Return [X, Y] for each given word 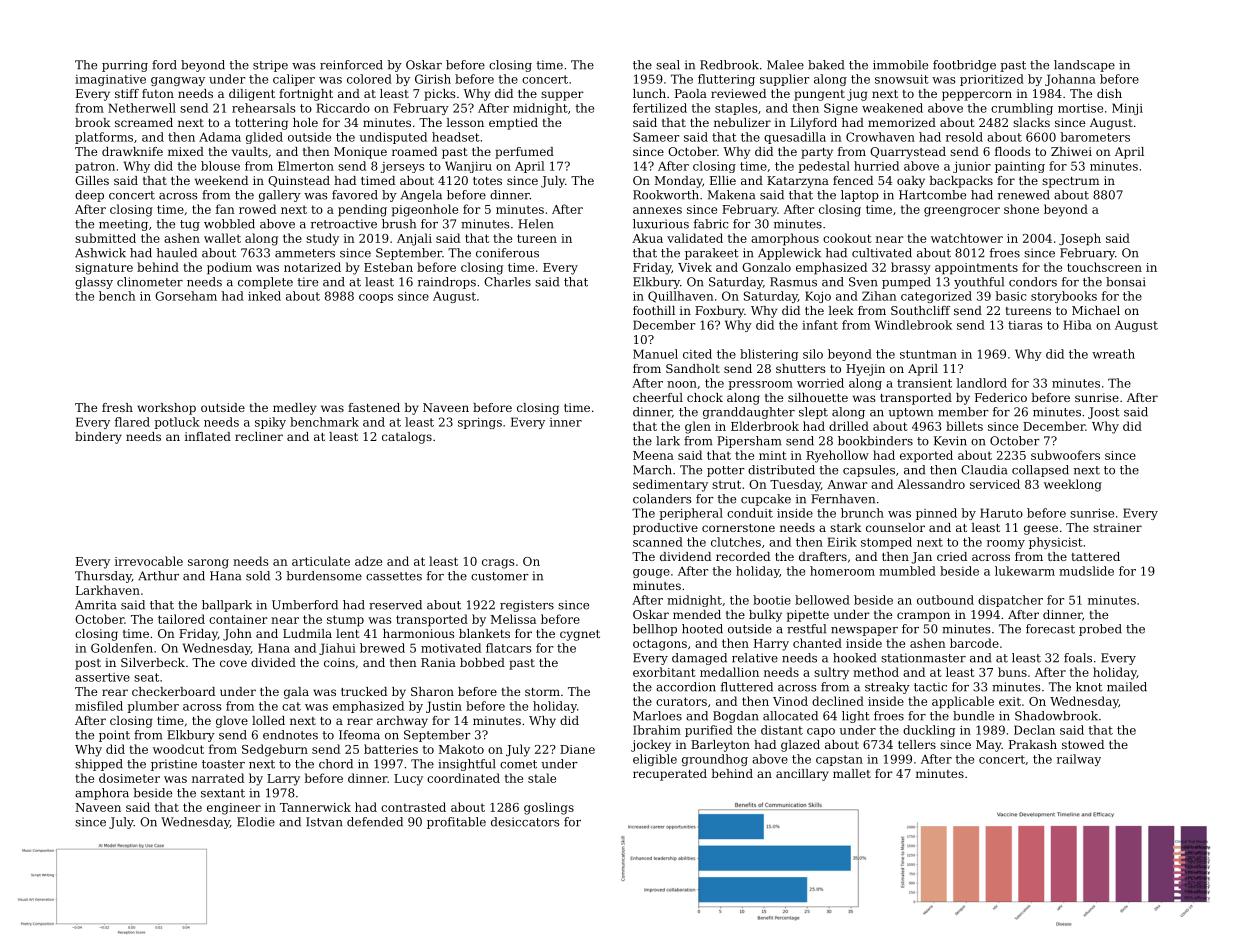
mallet [852, 773]
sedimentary [670, 485]
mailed [1127, 687]
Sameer [656, 137]
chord [336, 764]
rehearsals [264, 108]
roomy [1006, 544]
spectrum [1070, 182]
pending [362, 210]
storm [542, 692]
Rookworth [666, 195]
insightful [467, 765]
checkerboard [173, 691]
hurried [876, 166]
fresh [117, 407]
